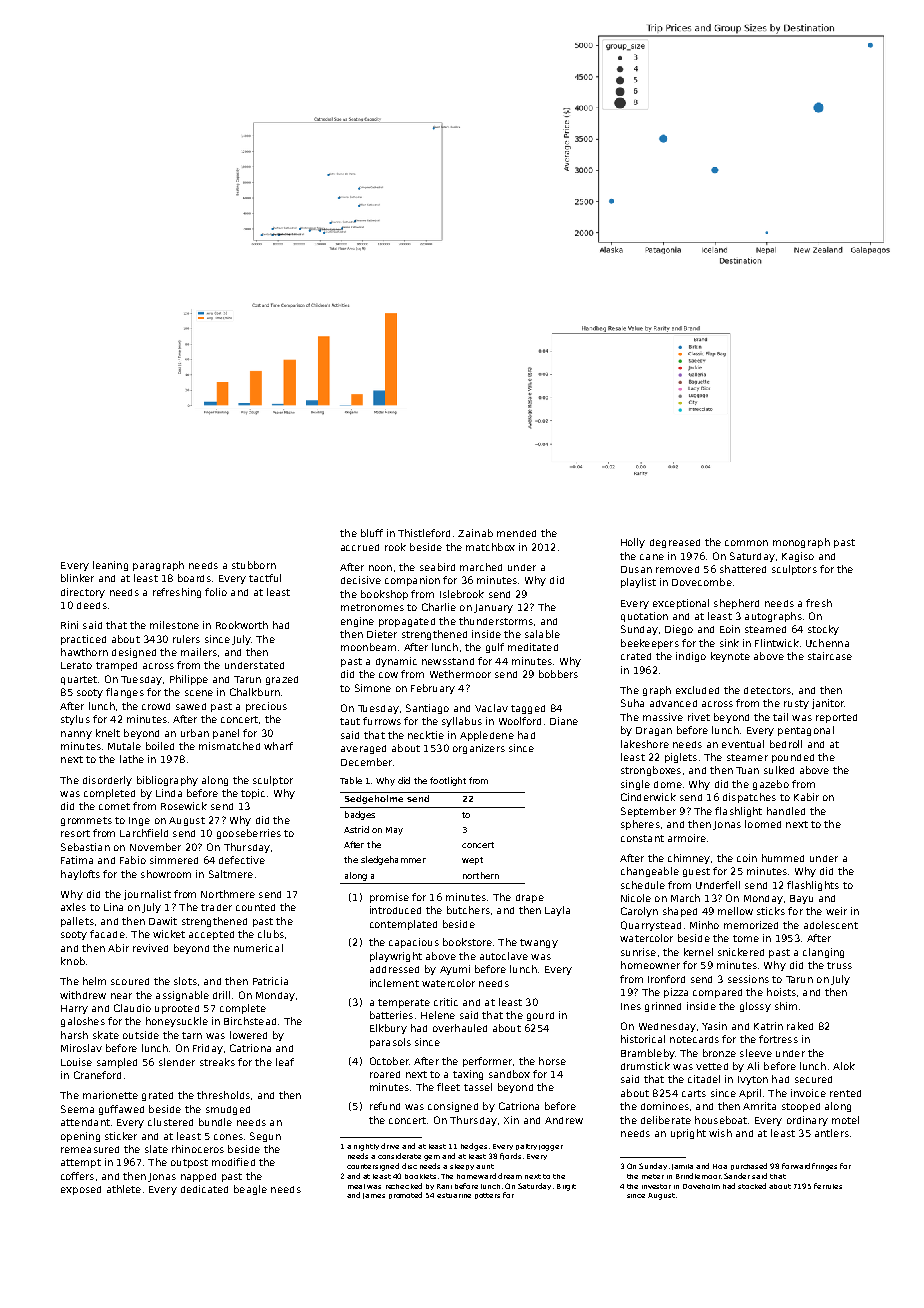 This screenshot has height=1308, width=924. What do you see at coordinates (687, 838) in the screenshot?
I see `armoire` at bounding box center [687, 838].
